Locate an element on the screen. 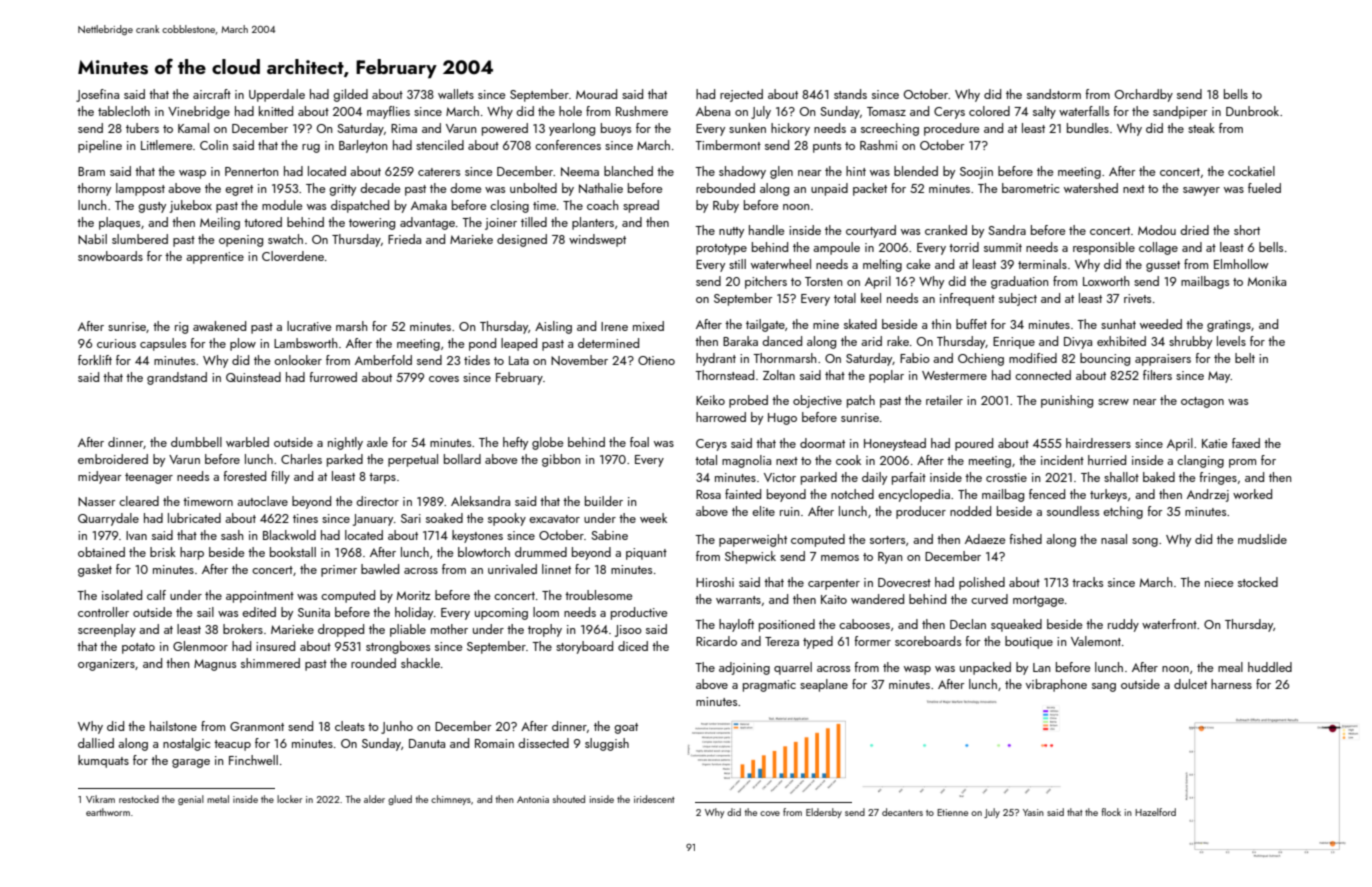 This screenshot has height=887, width=1372. snowboards is located at coordinates (110, 256).
